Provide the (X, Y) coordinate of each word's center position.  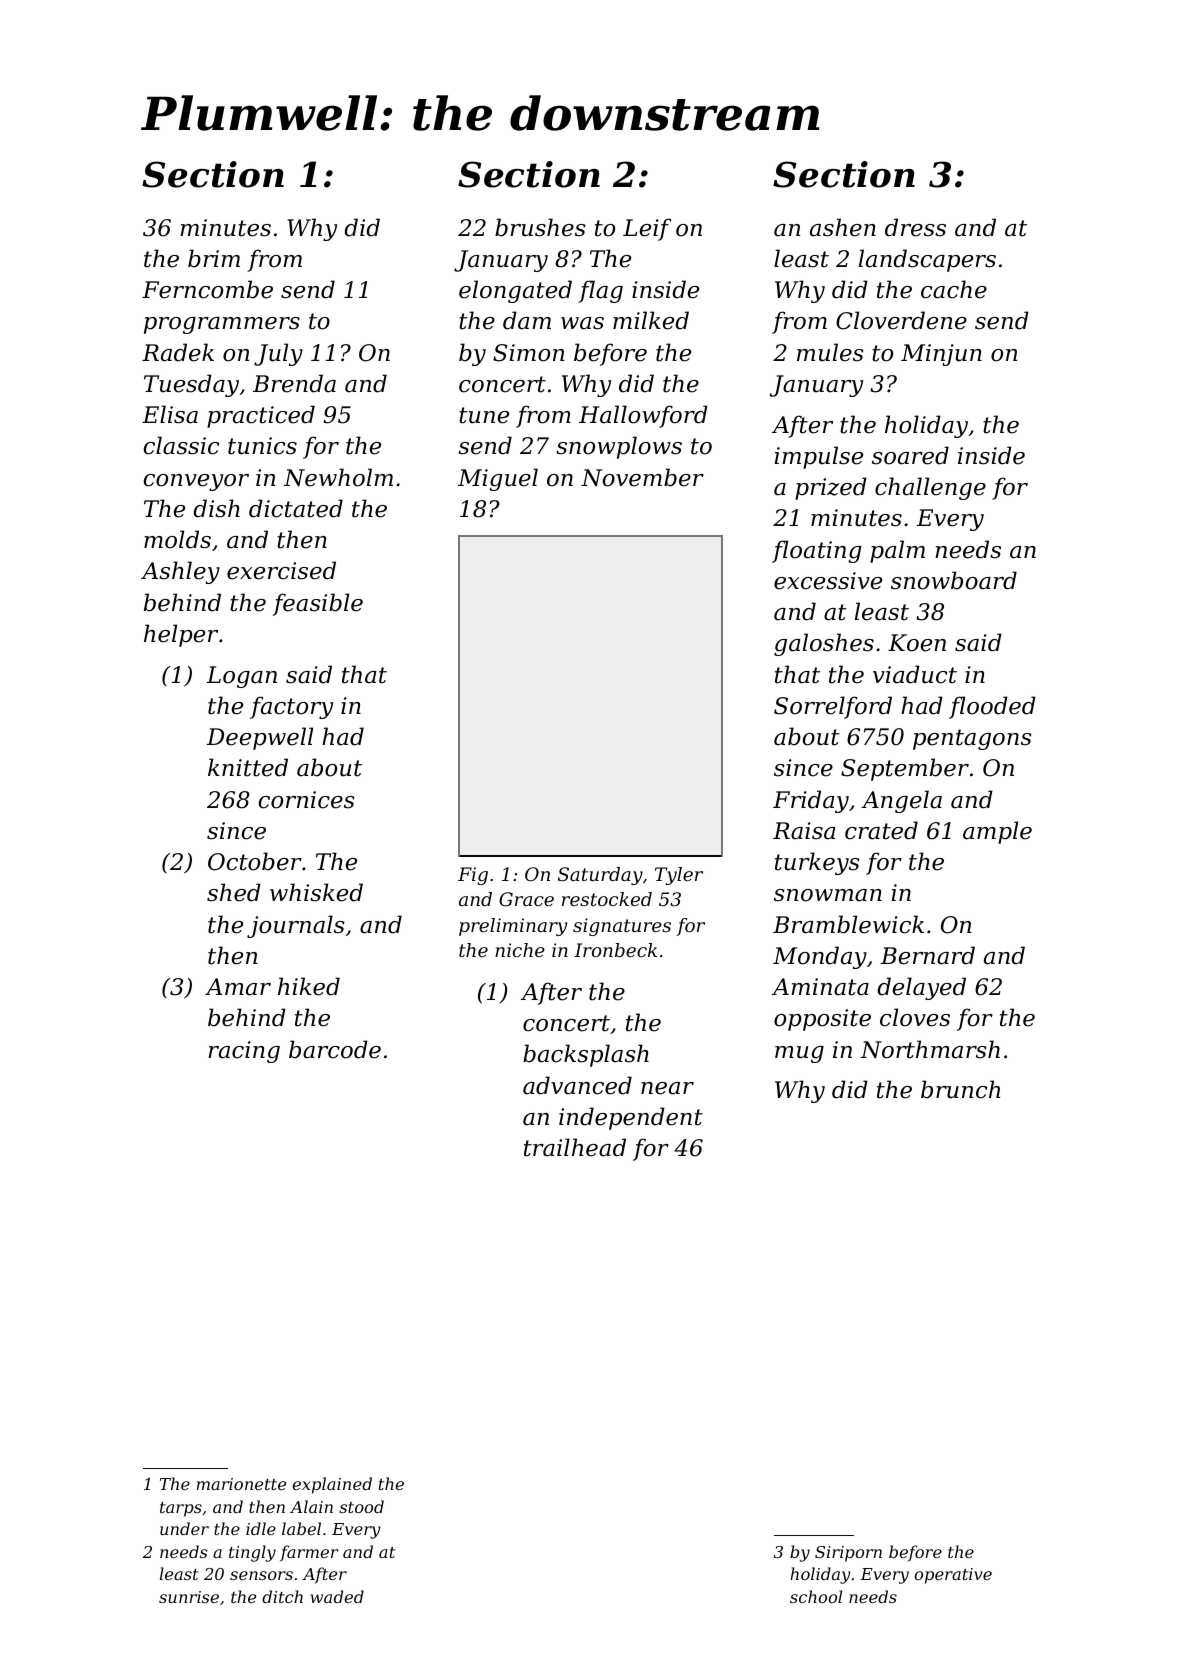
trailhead (575, 1147)
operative (953, 1576)
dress (915, 227)
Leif (647, 229)
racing (244, 1052)
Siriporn (848, 1554)
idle (261, 1528)
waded (337, 1596)
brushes (540, 227)
